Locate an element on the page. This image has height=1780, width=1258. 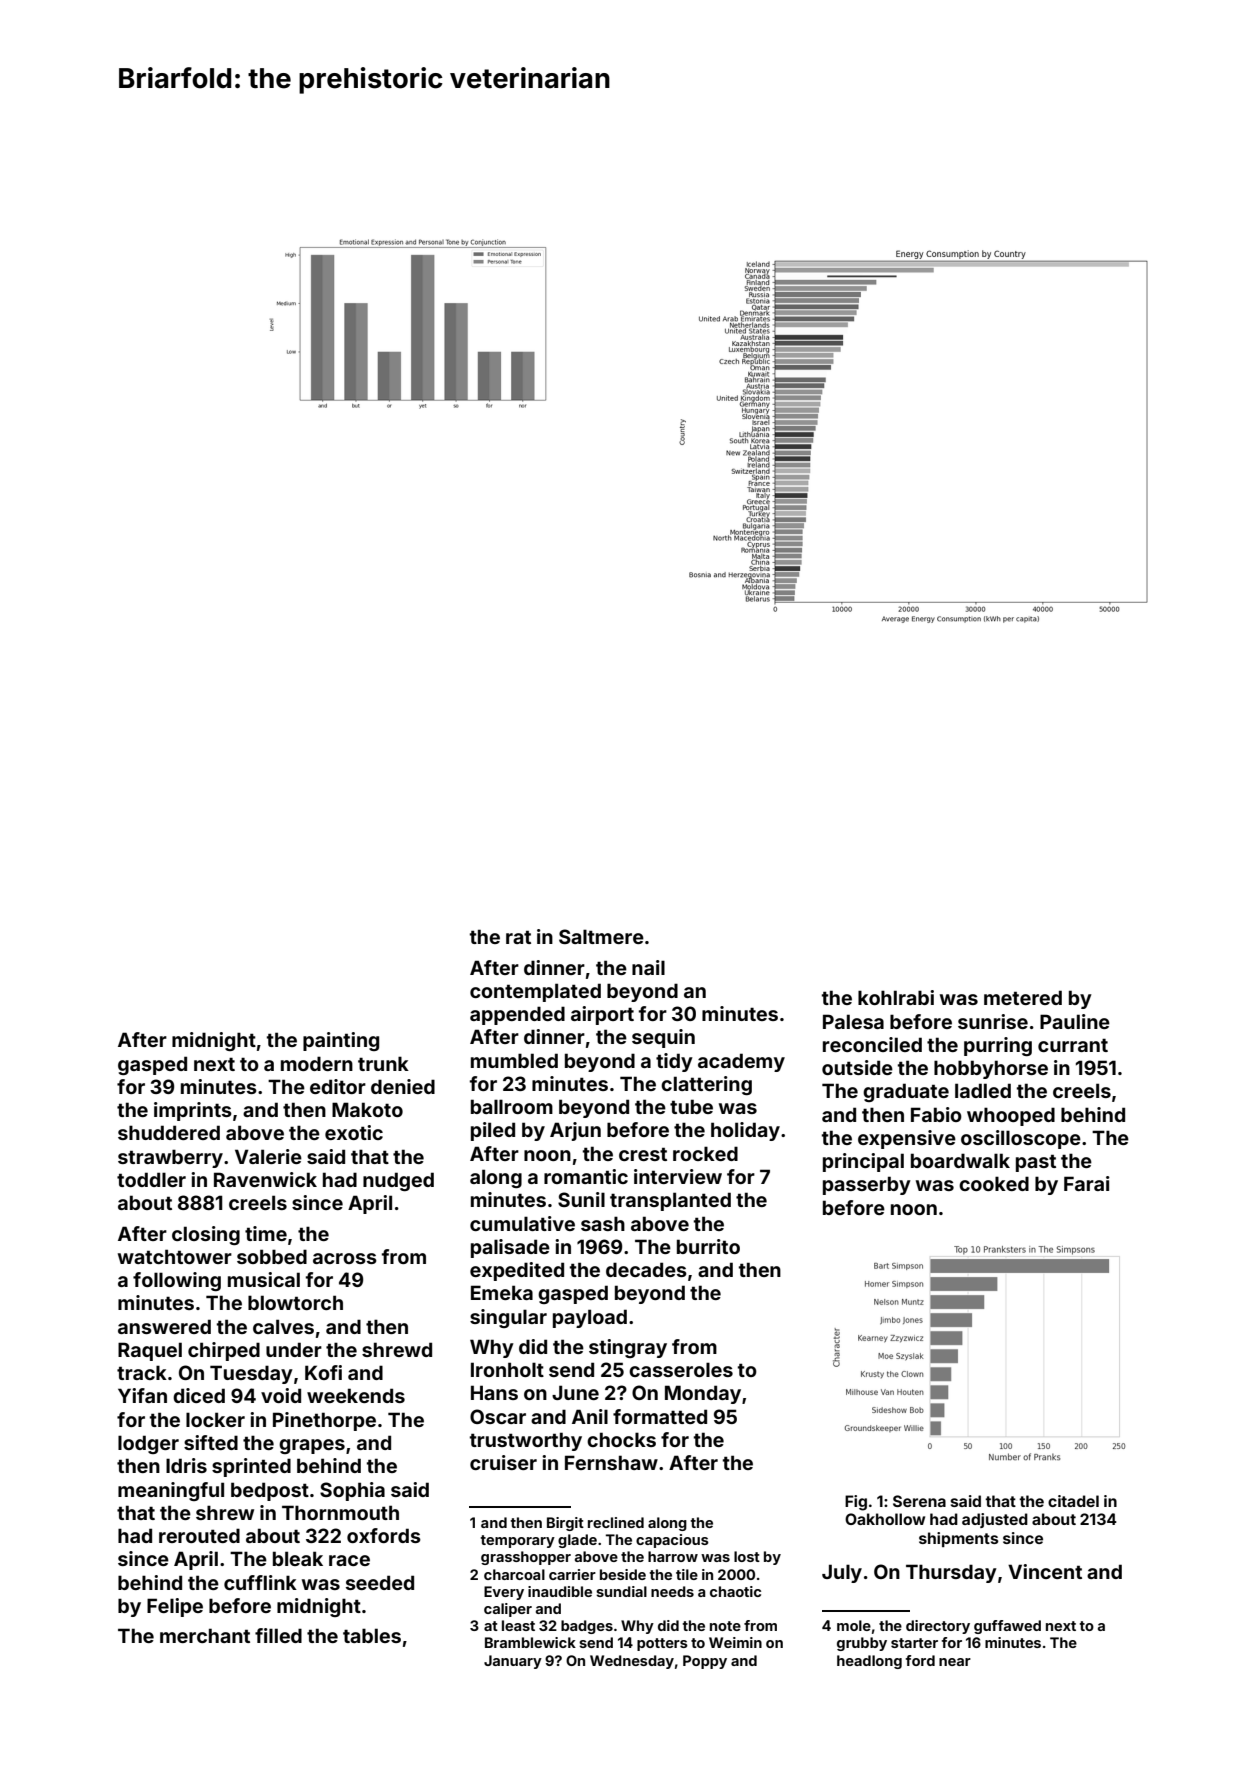
time is located at coordinates (266, 1233).
